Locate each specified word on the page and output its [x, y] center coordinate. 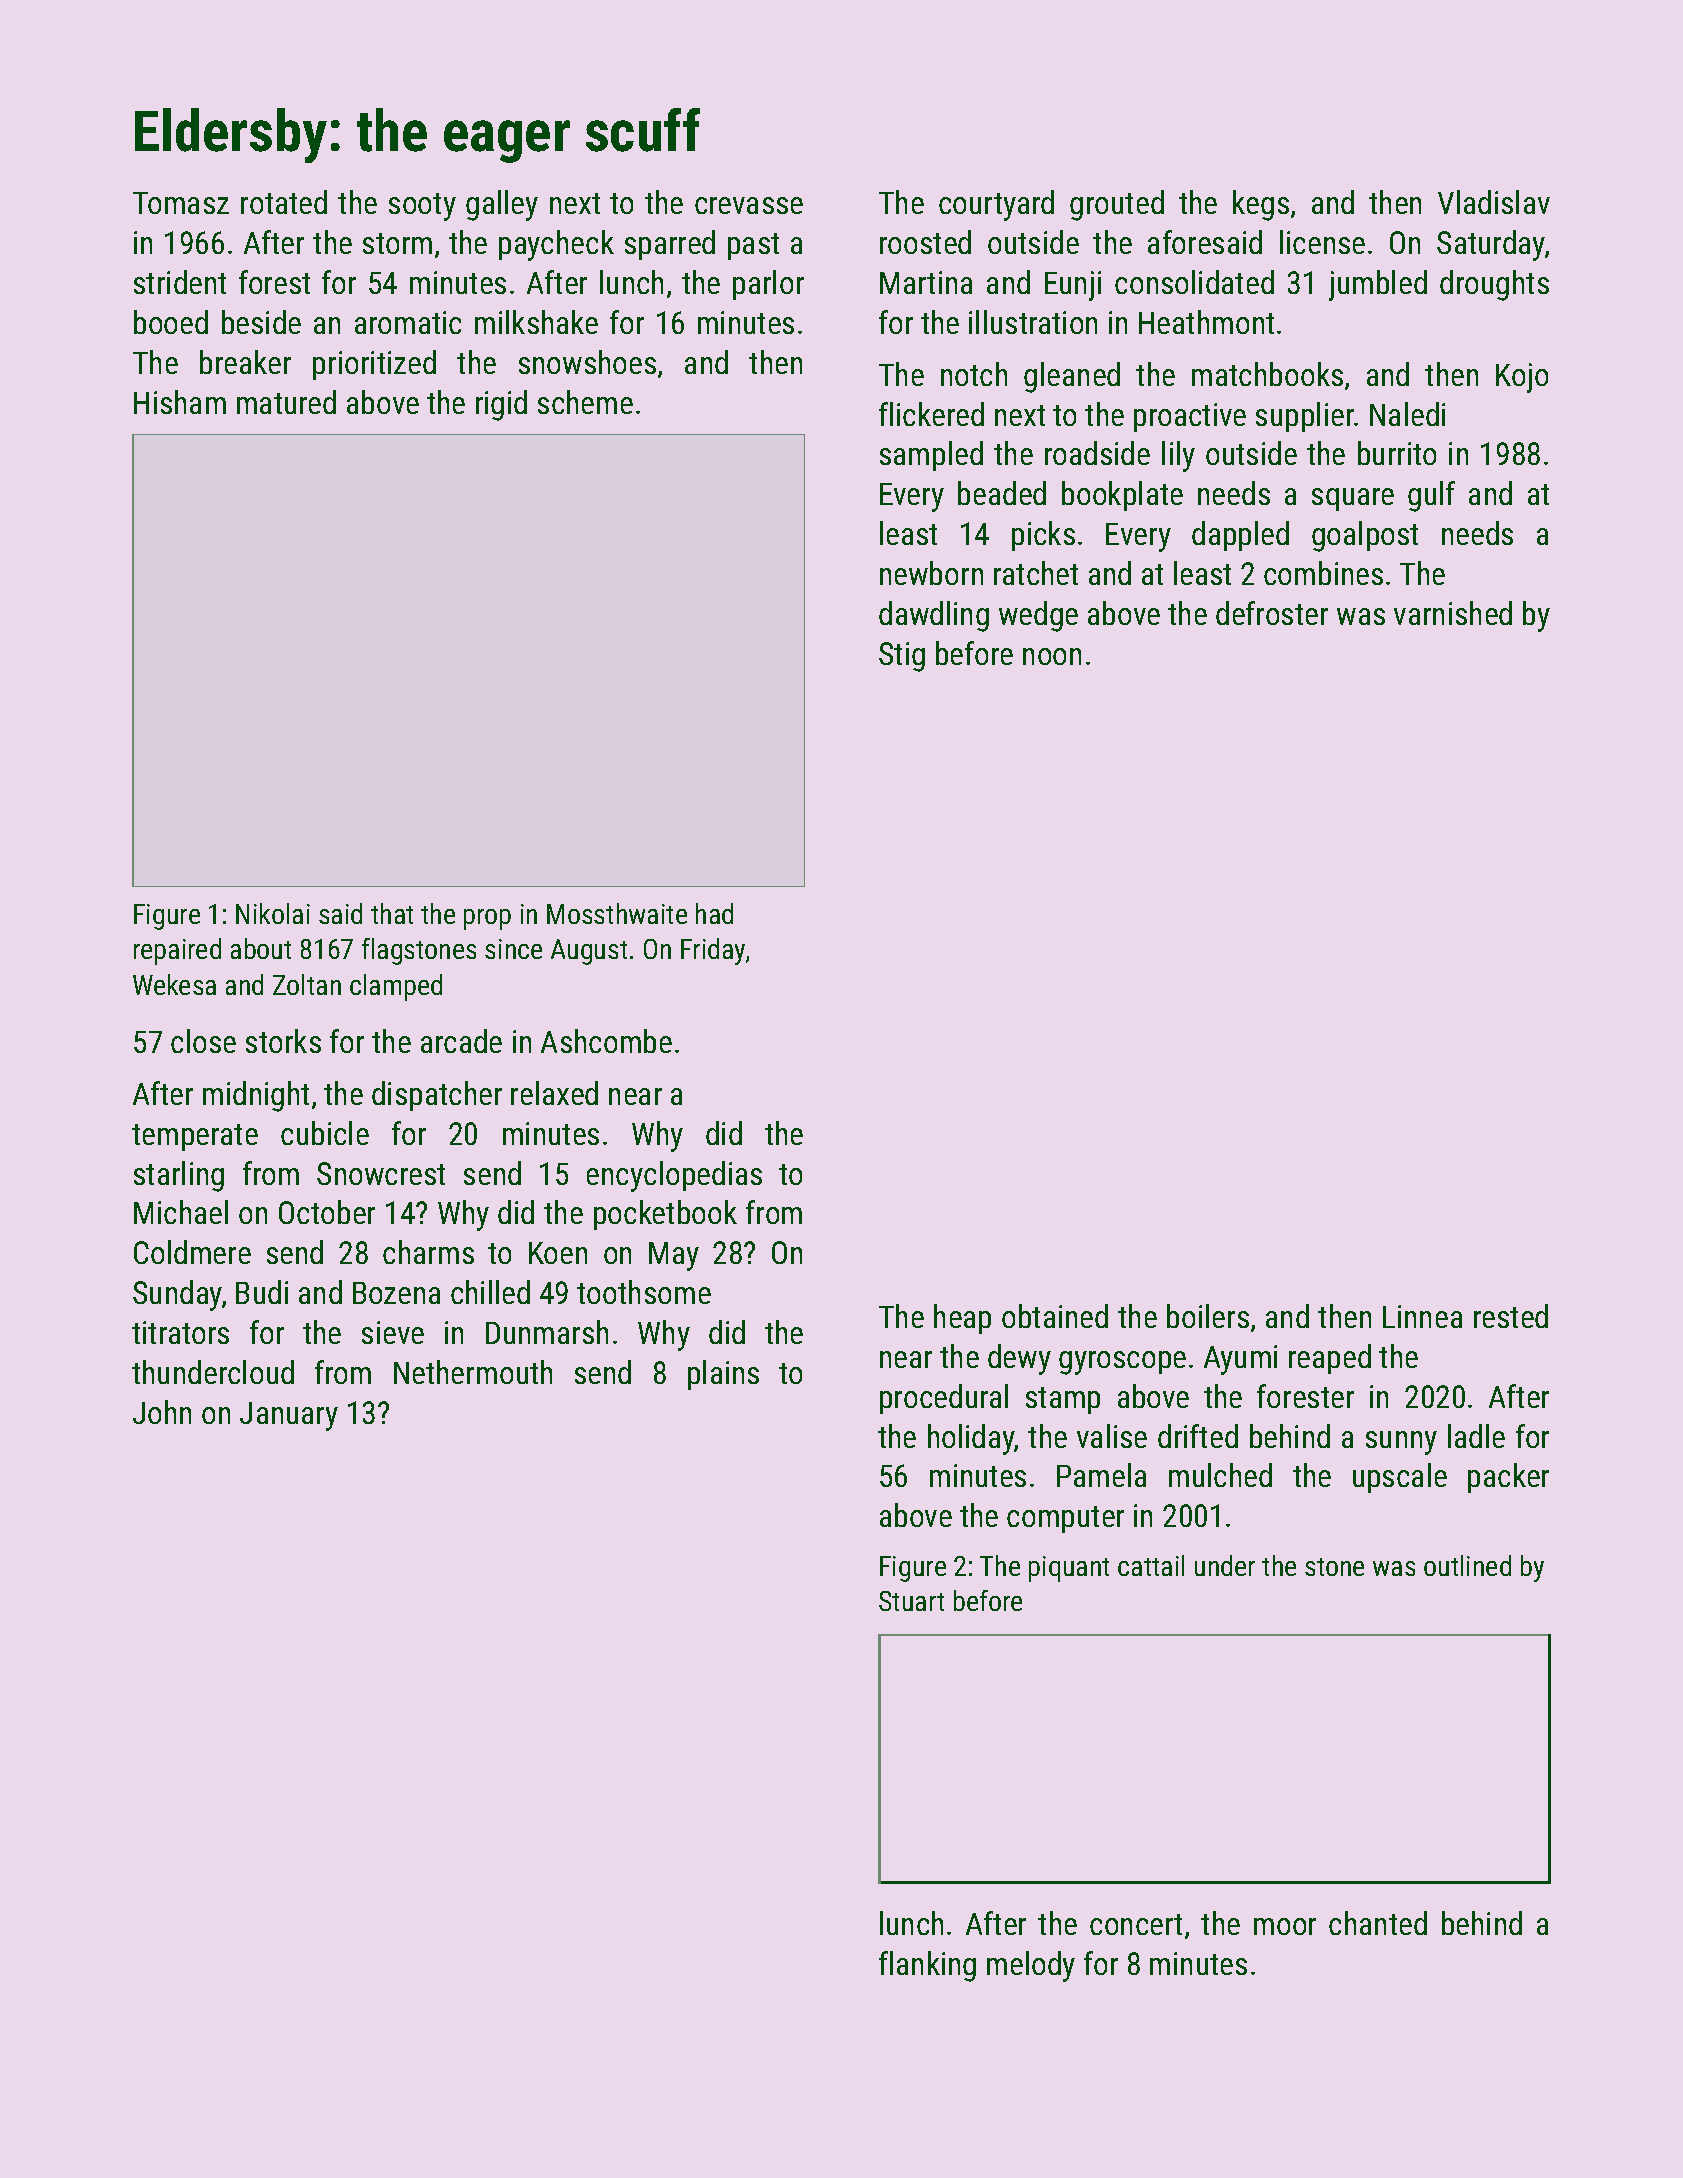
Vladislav [1494, 202]
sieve [393, 1332]
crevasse [749, 205]
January [289, 1416]
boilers [1208, 1316]
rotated [284, 202]
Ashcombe [606, 1041]
